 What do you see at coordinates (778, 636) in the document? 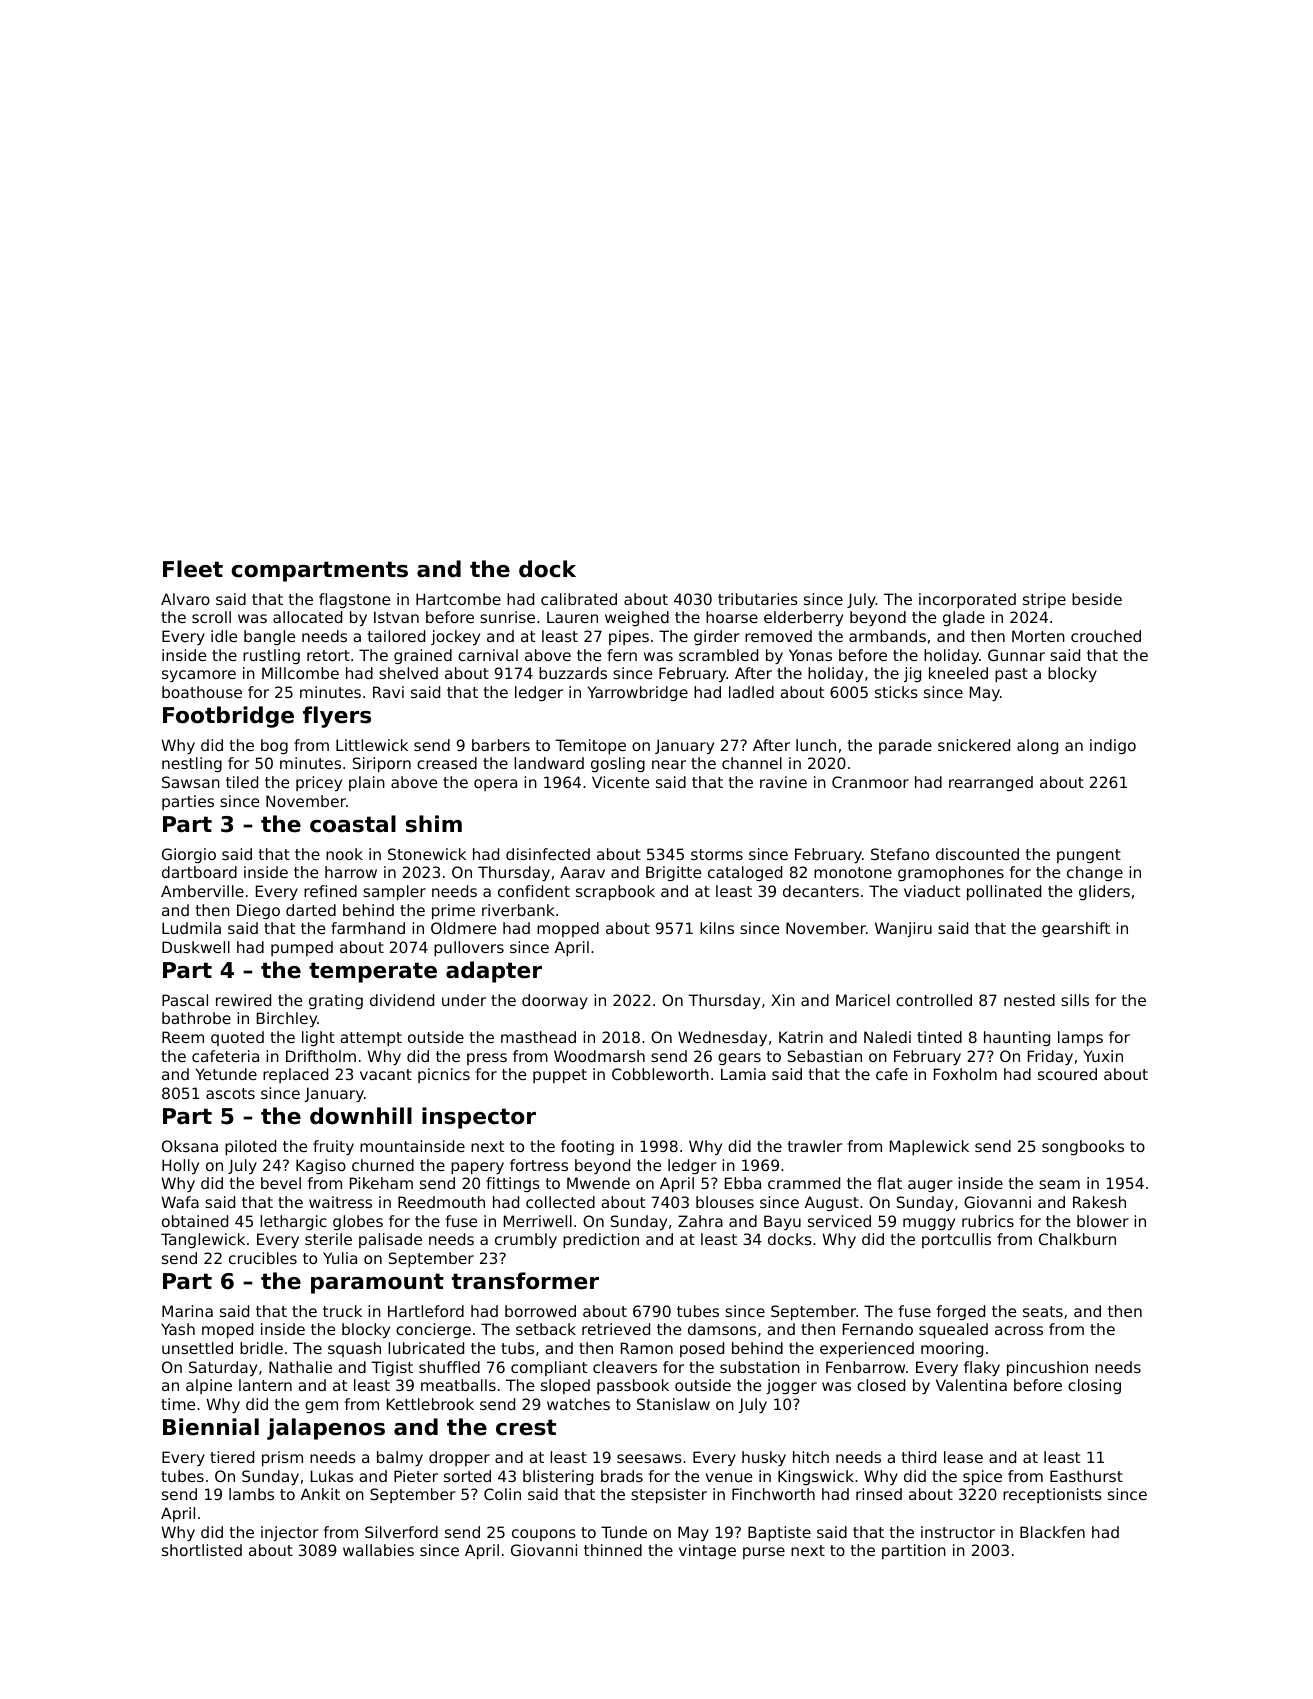
I see `removed` at bounding box center [778, 636].
